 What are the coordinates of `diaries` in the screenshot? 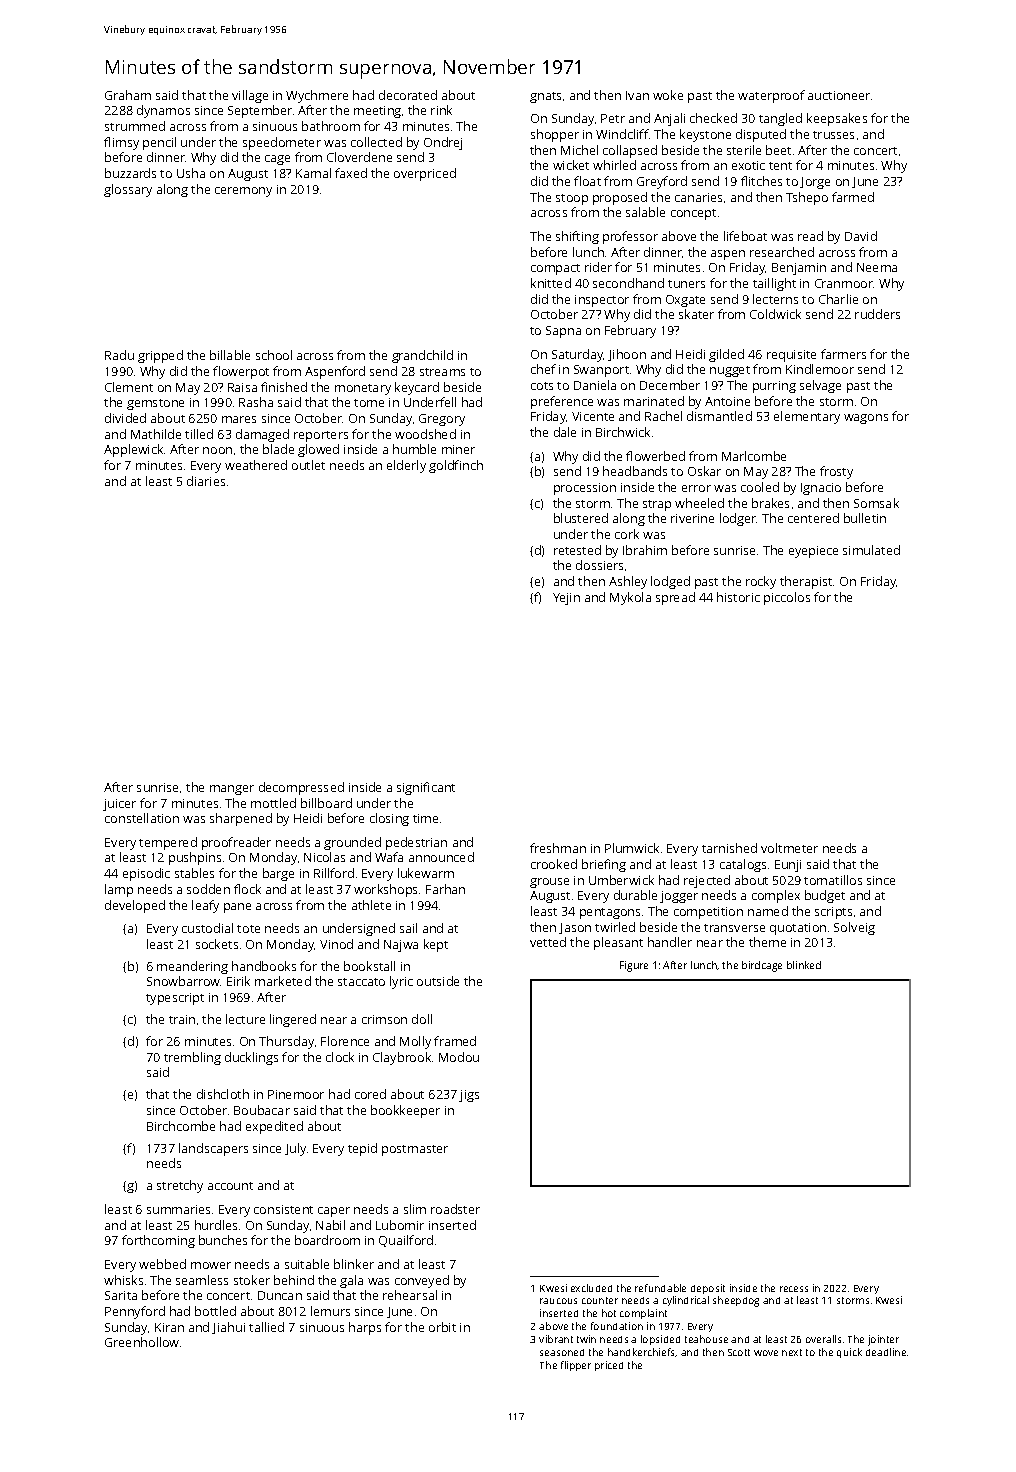 It's located at (206, 481).
